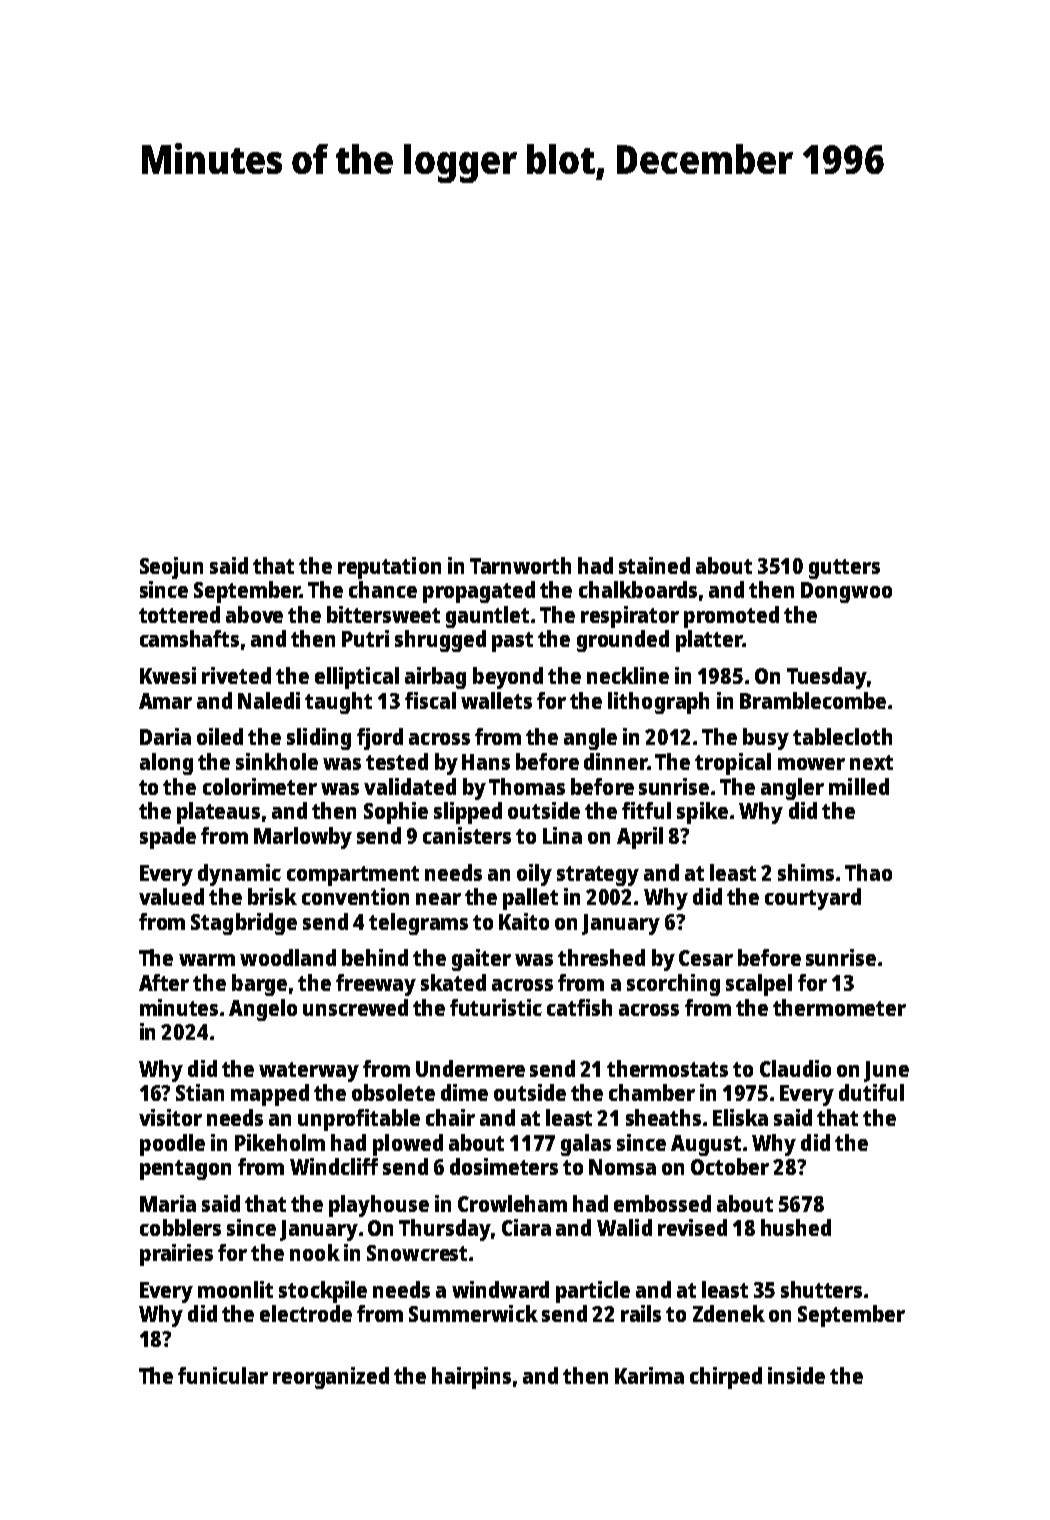 The image size is (1050, 1520). I want to click on beyond, so click(508, 678).
